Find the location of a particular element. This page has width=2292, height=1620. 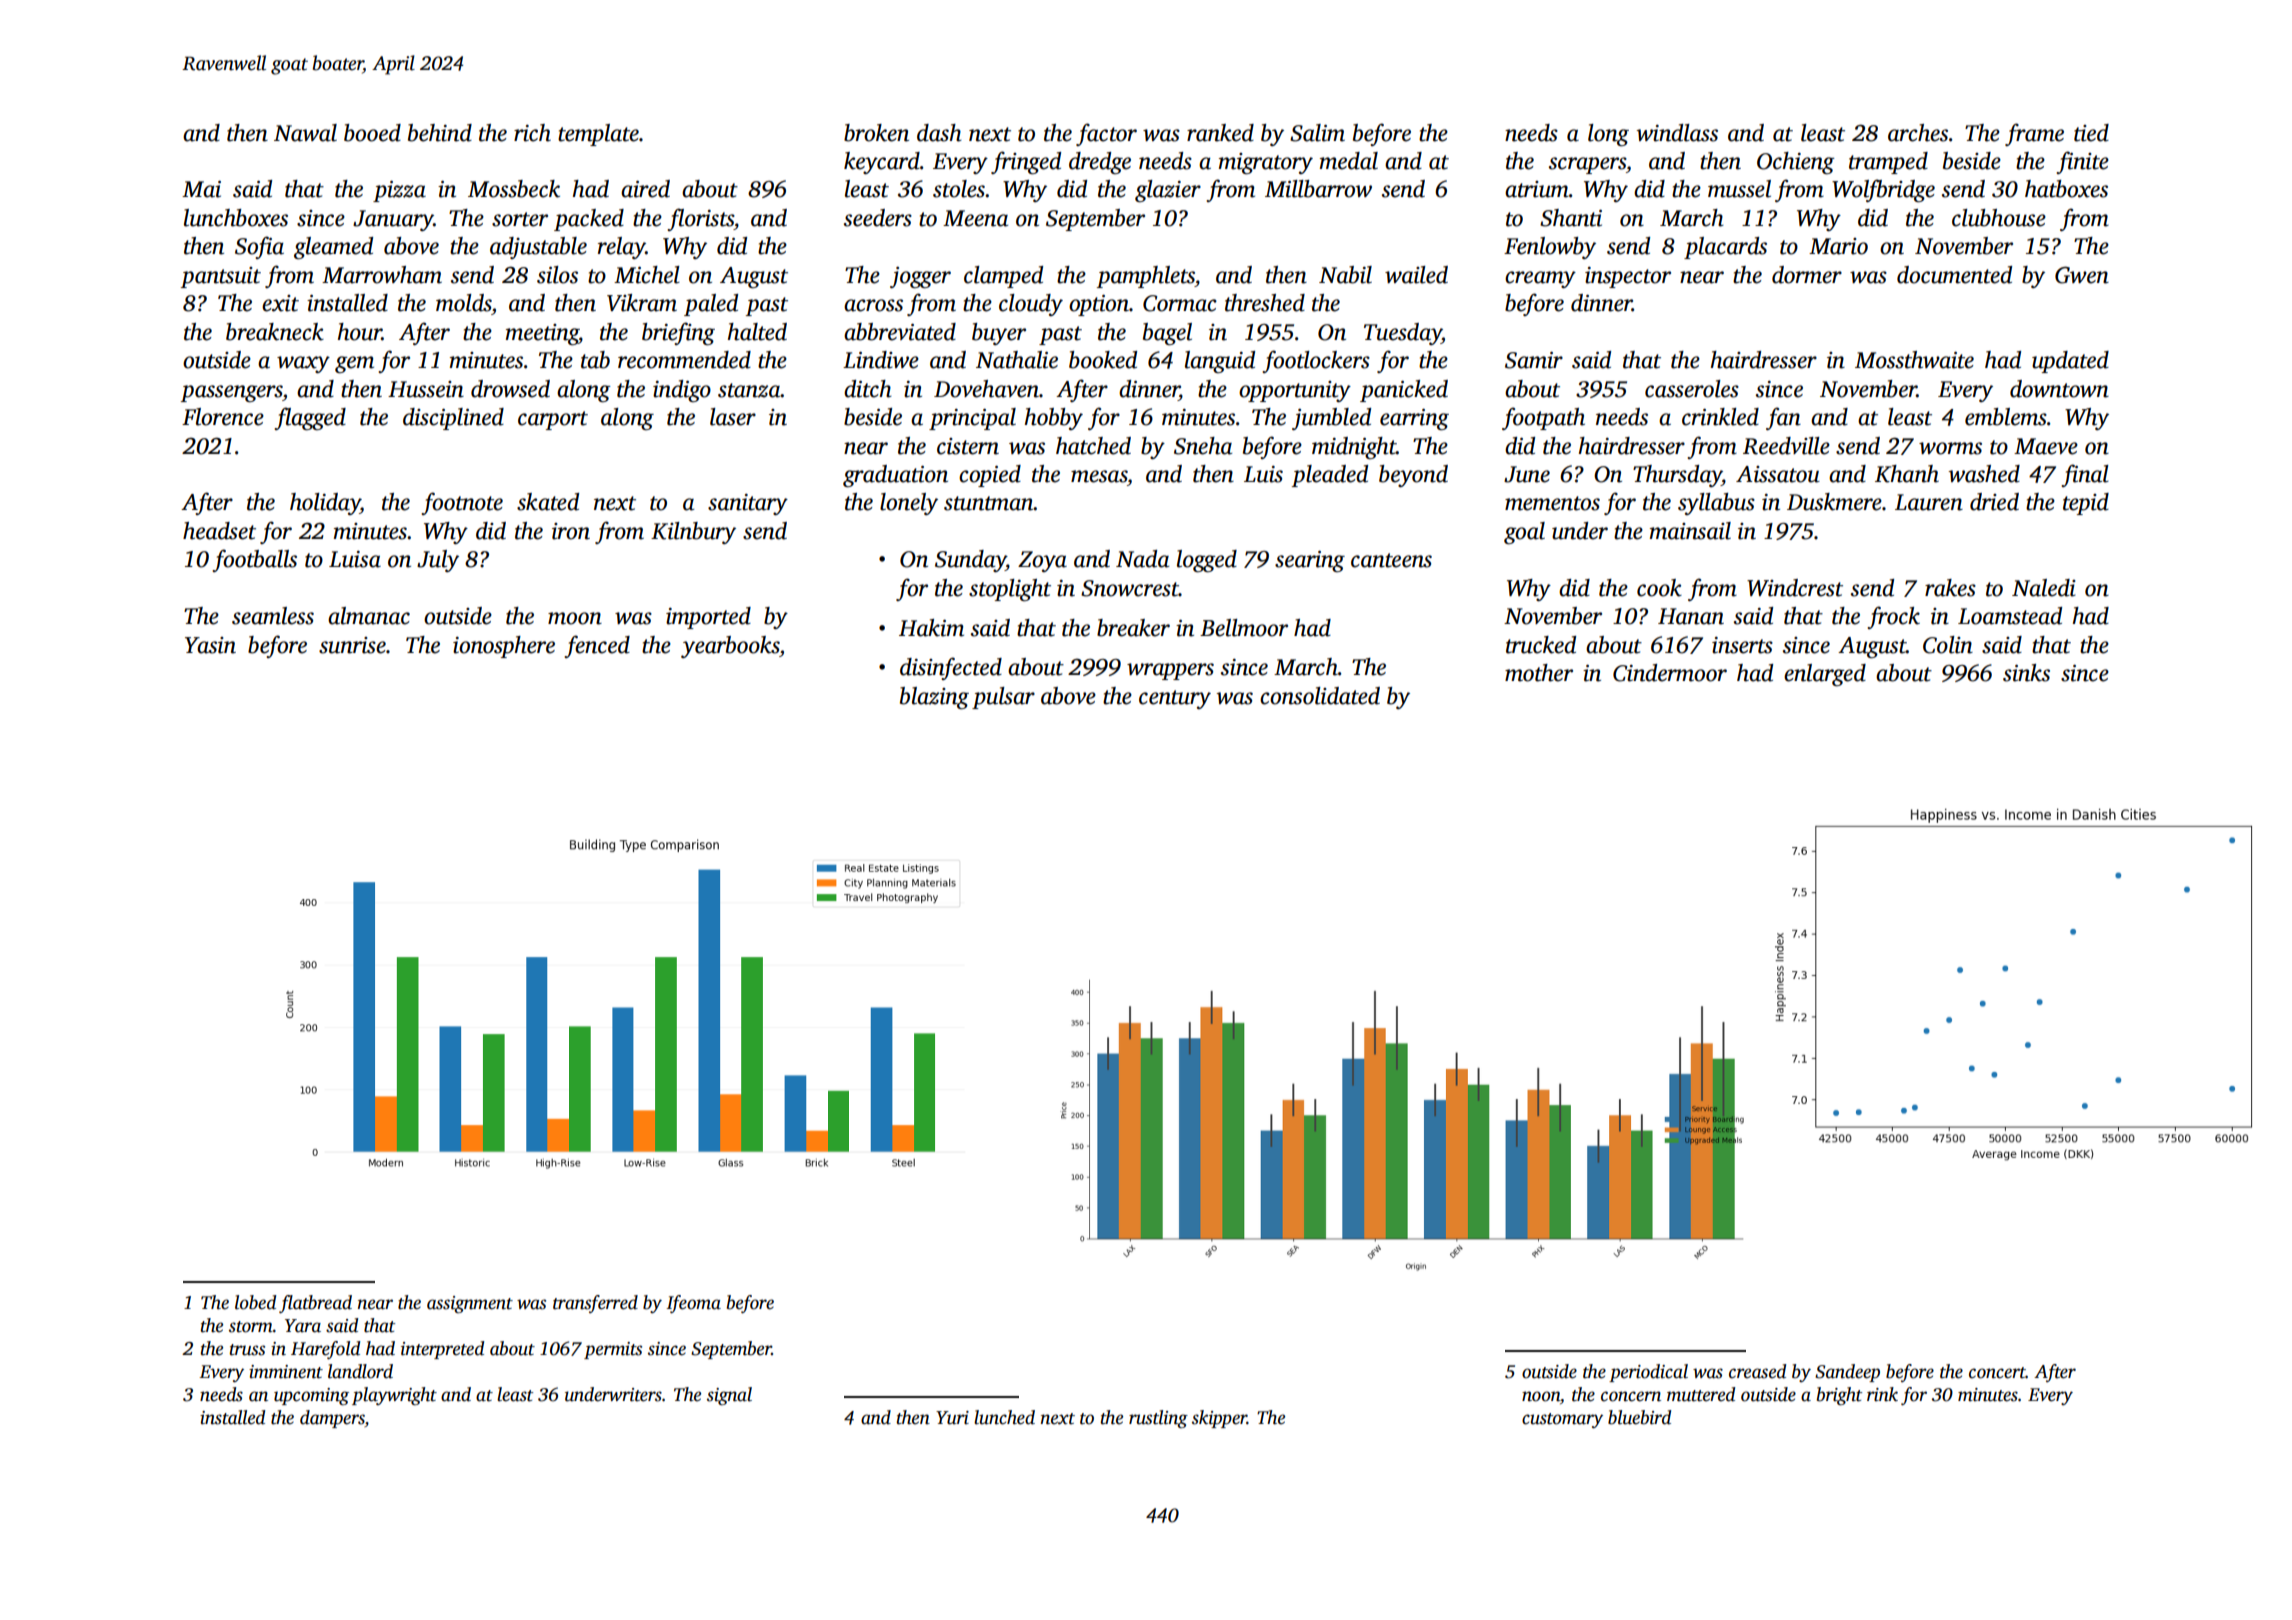

Yasin is located at coordinates (210, 645).
